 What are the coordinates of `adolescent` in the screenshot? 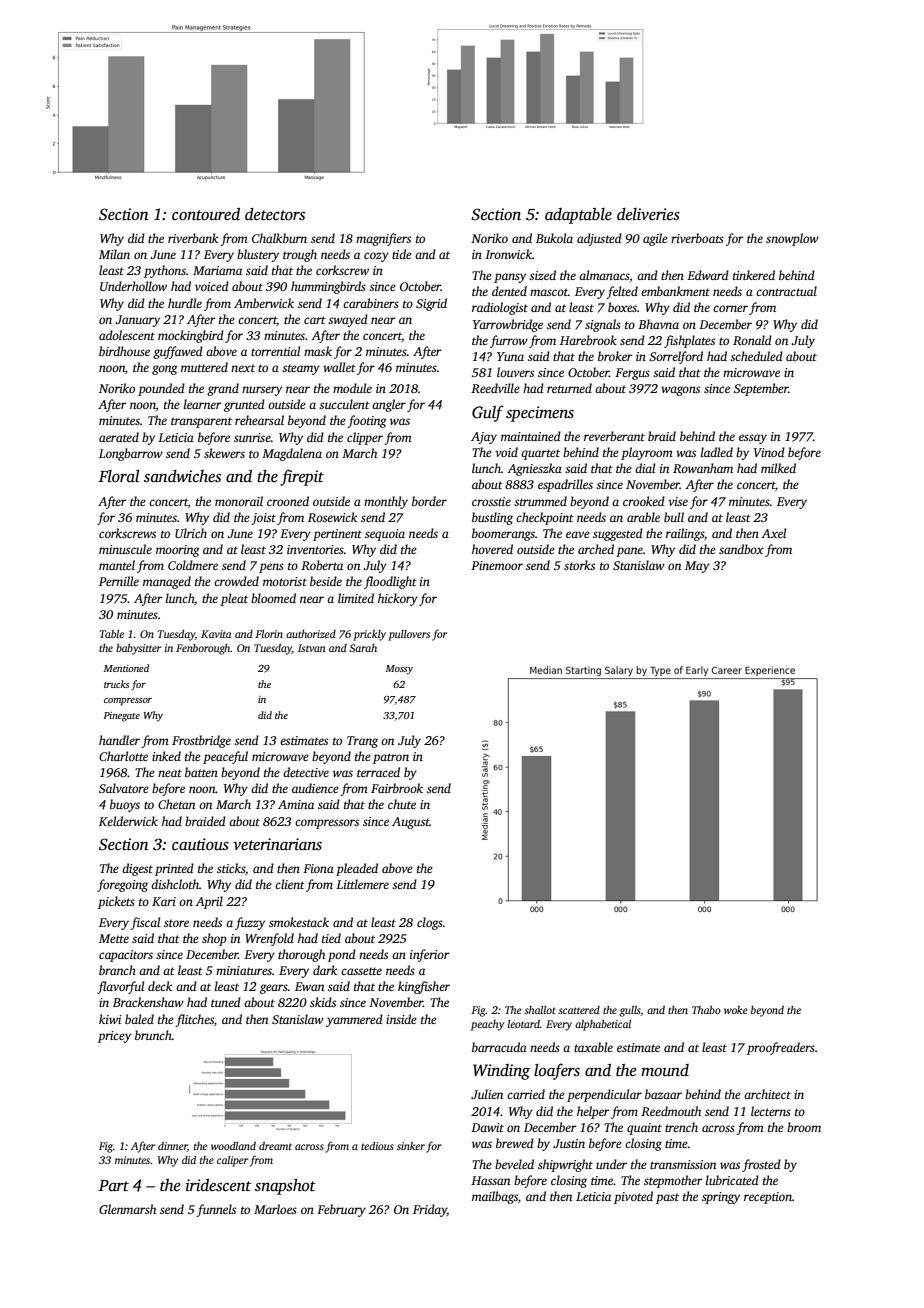 It's located at (127, 335).
